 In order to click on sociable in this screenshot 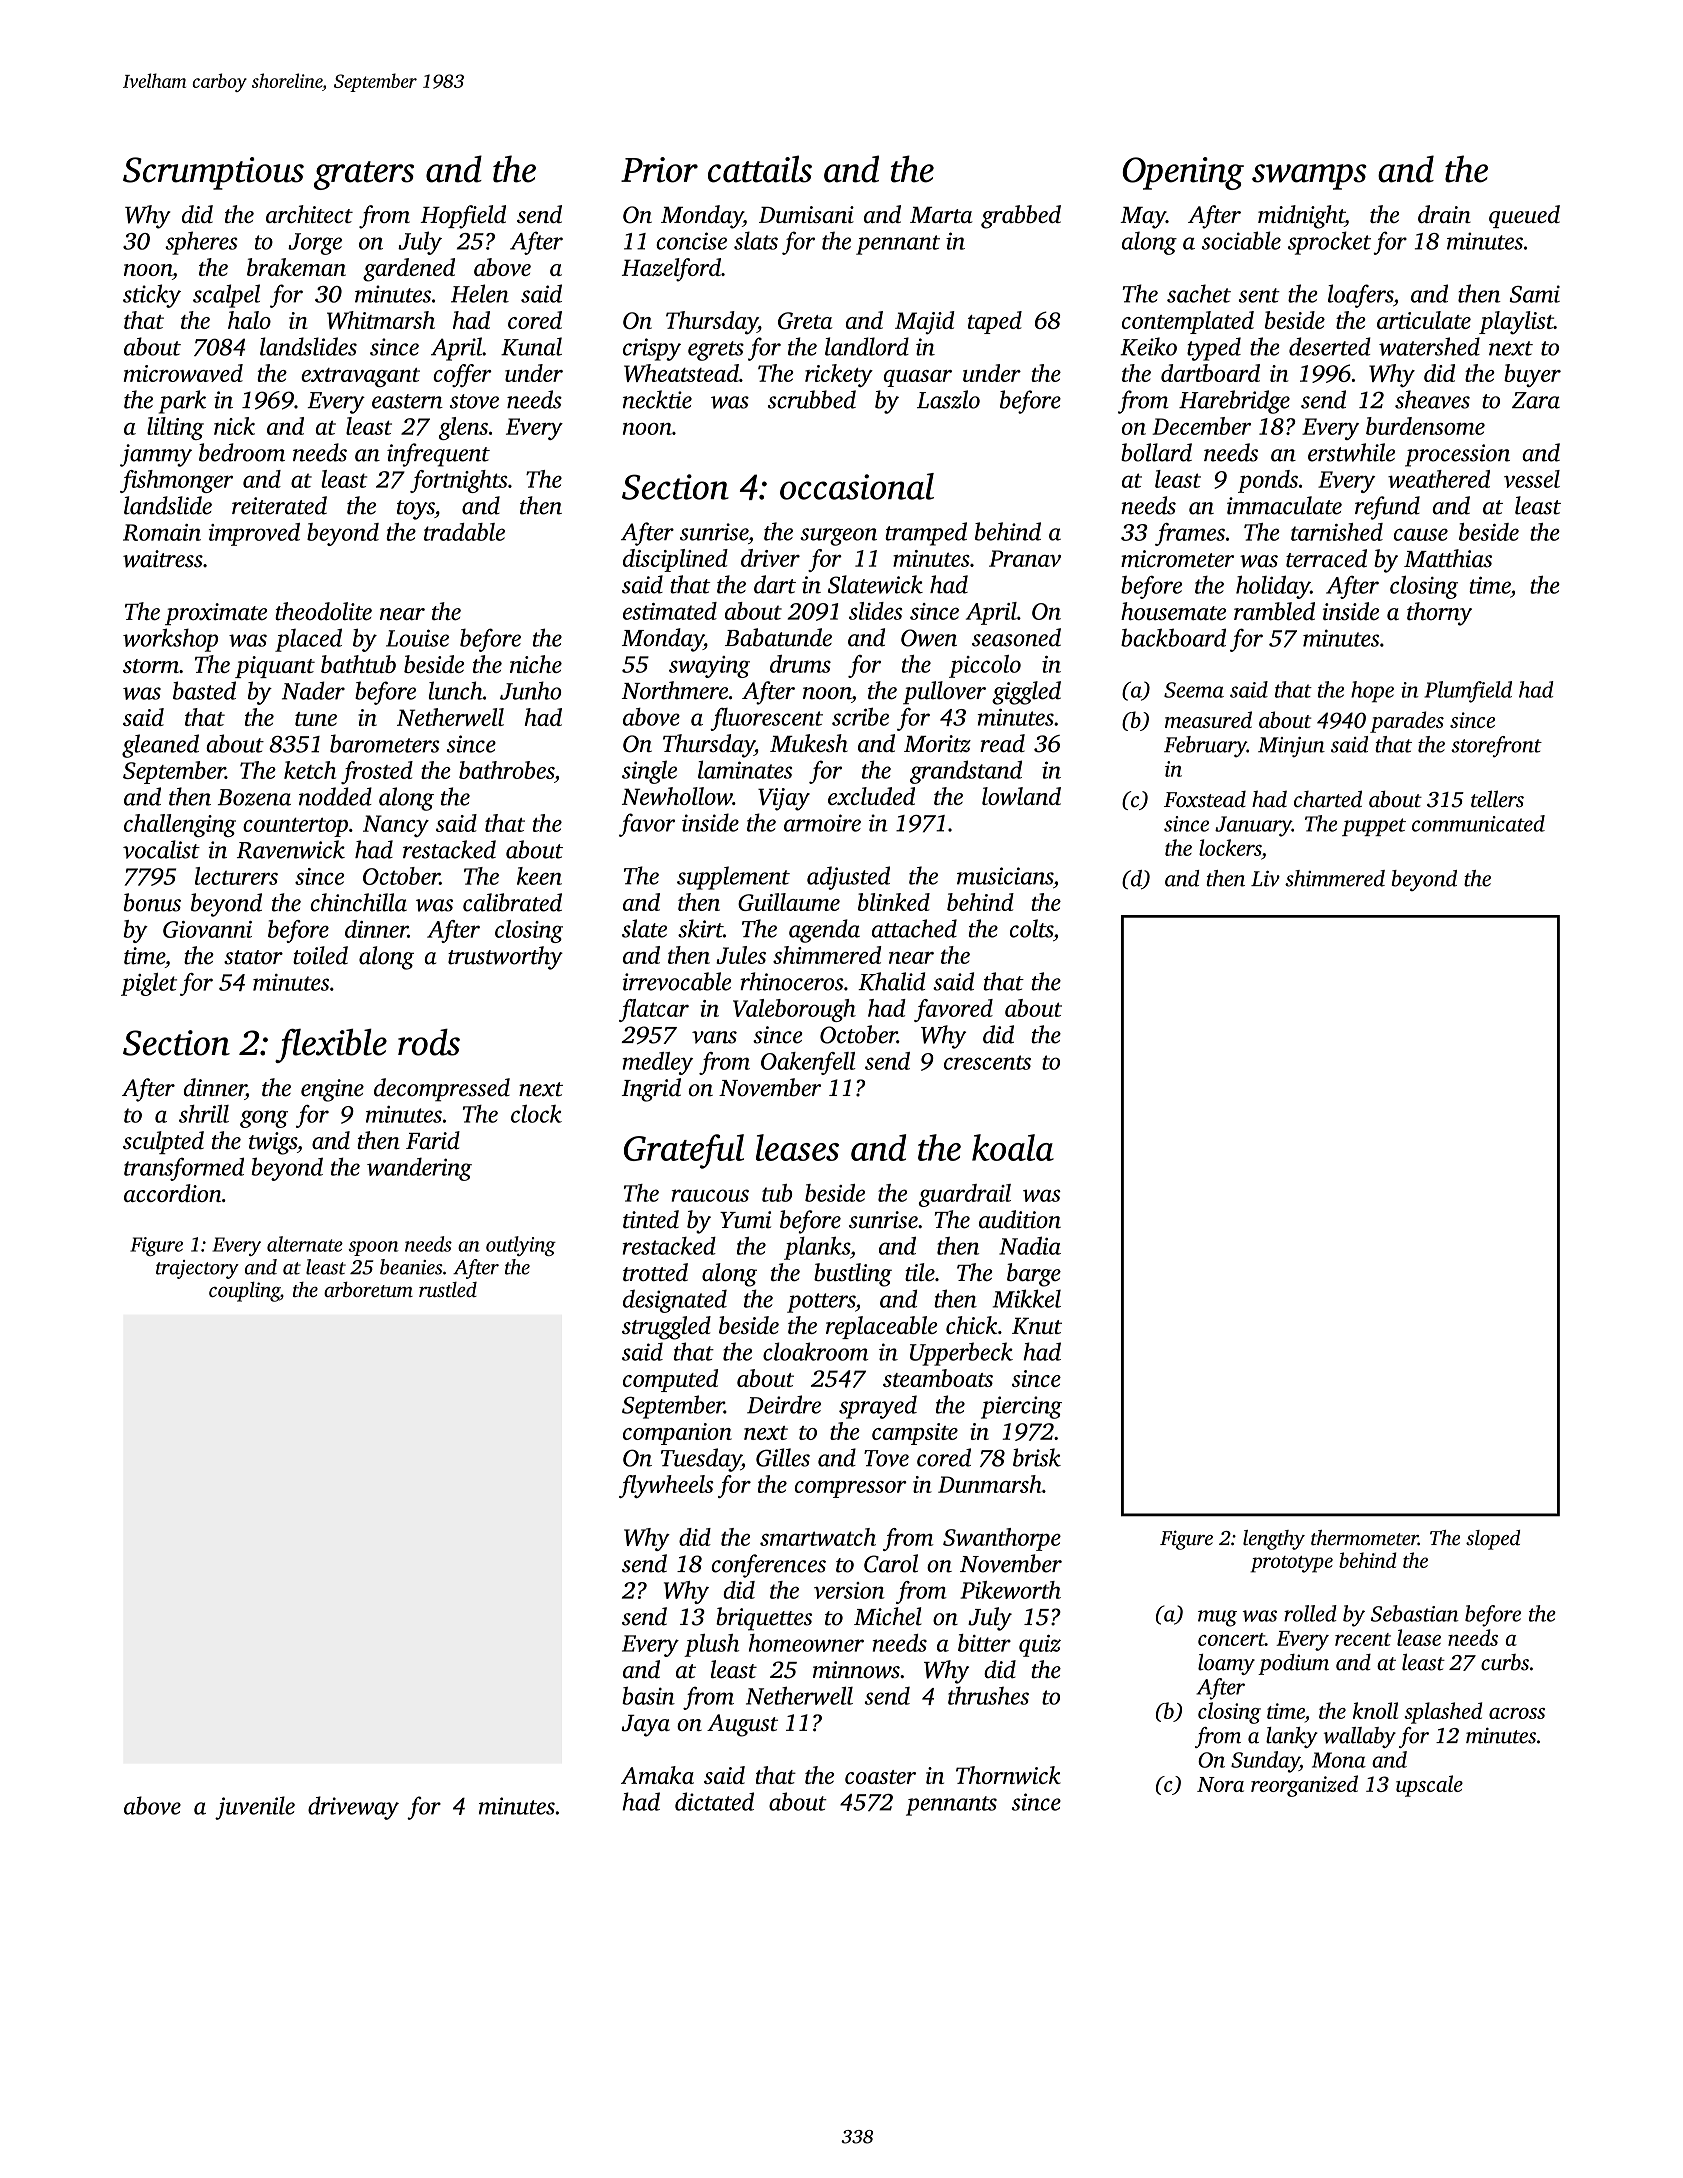, I will do `click(1241, 240)`.
